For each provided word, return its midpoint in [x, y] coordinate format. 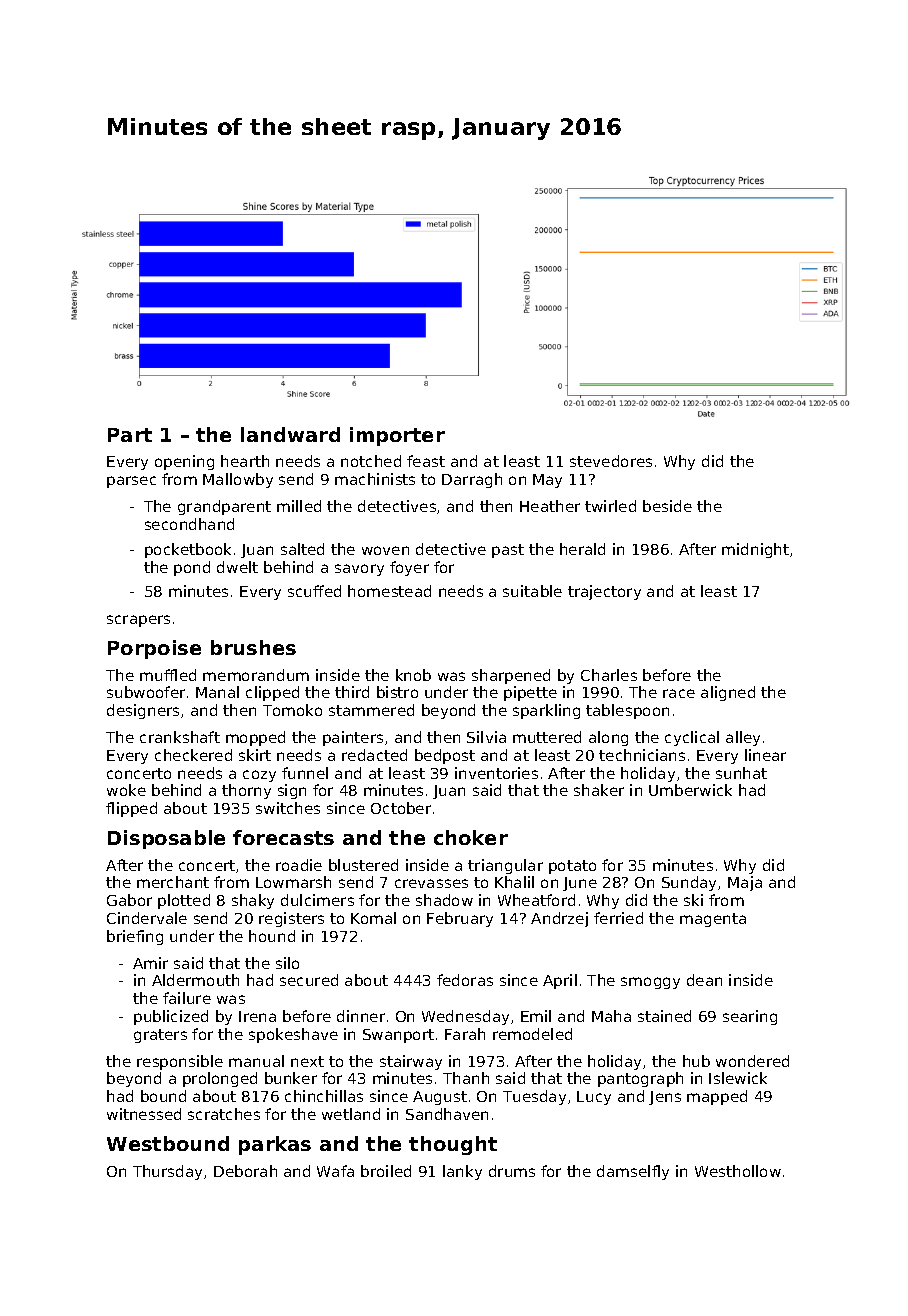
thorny [246, 791]
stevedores [611, 461]
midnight [755, 550]
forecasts [283, 837]
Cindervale [147, 918]
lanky [462, 1172]
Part [130, 435]
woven [385, 550]
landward [290, 434]
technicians [642, 755]
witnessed [144, 1114]
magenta [713, 920]
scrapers [138, 621]
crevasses [431, 883]
